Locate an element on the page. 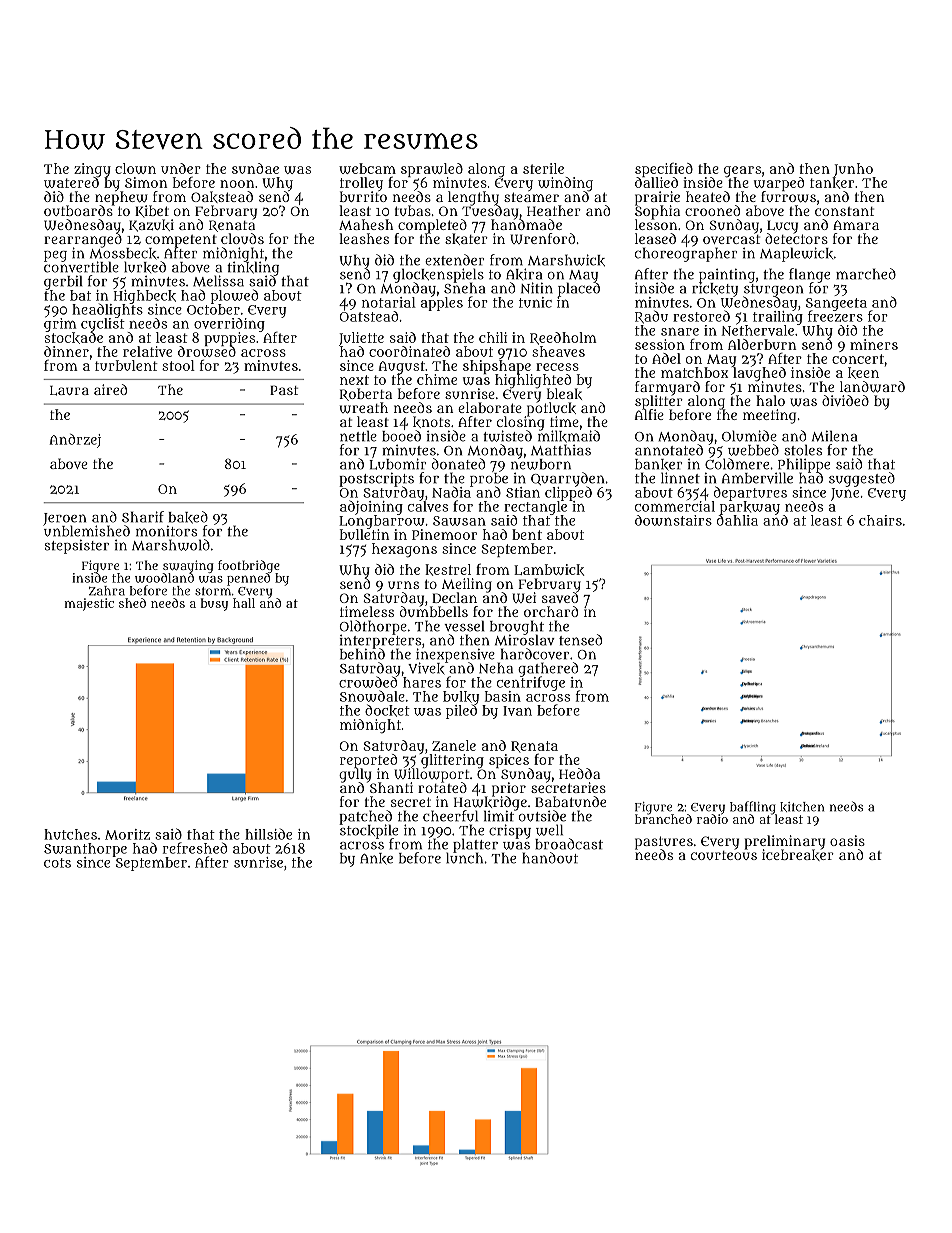 This page has width=952, height=1233. cots is located at coordinates (57, 863).
